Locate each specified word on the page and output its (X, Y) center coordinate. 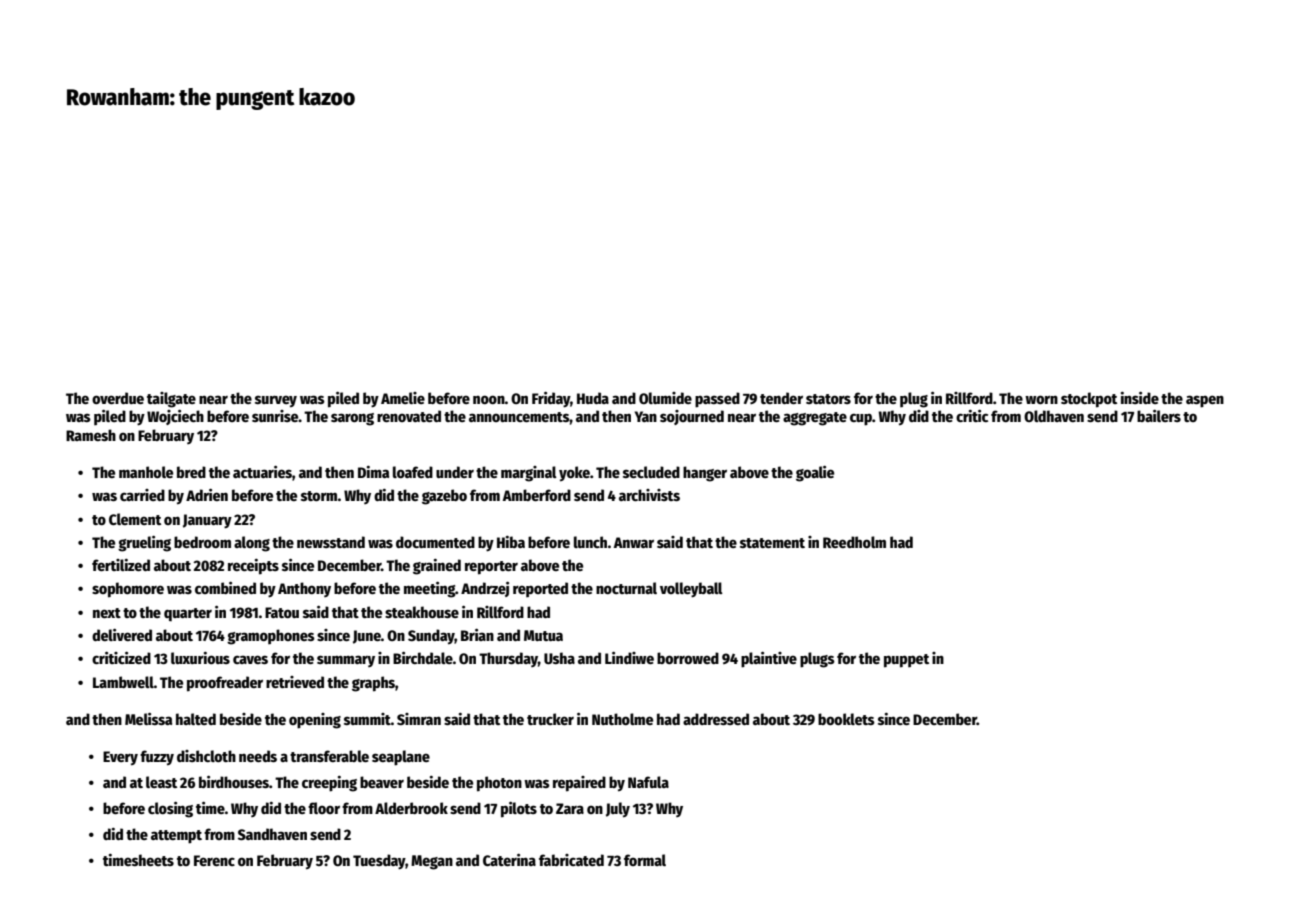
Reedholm (854, 542)
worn (1041, 399)
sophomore (128, 590)
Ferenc (214, 860)
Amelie (403, 398)
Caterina (509, 860)
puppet (906, 661)
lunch (590, 542)
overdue (118, 398)
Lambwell (123, 682)
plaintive (769, 660)
